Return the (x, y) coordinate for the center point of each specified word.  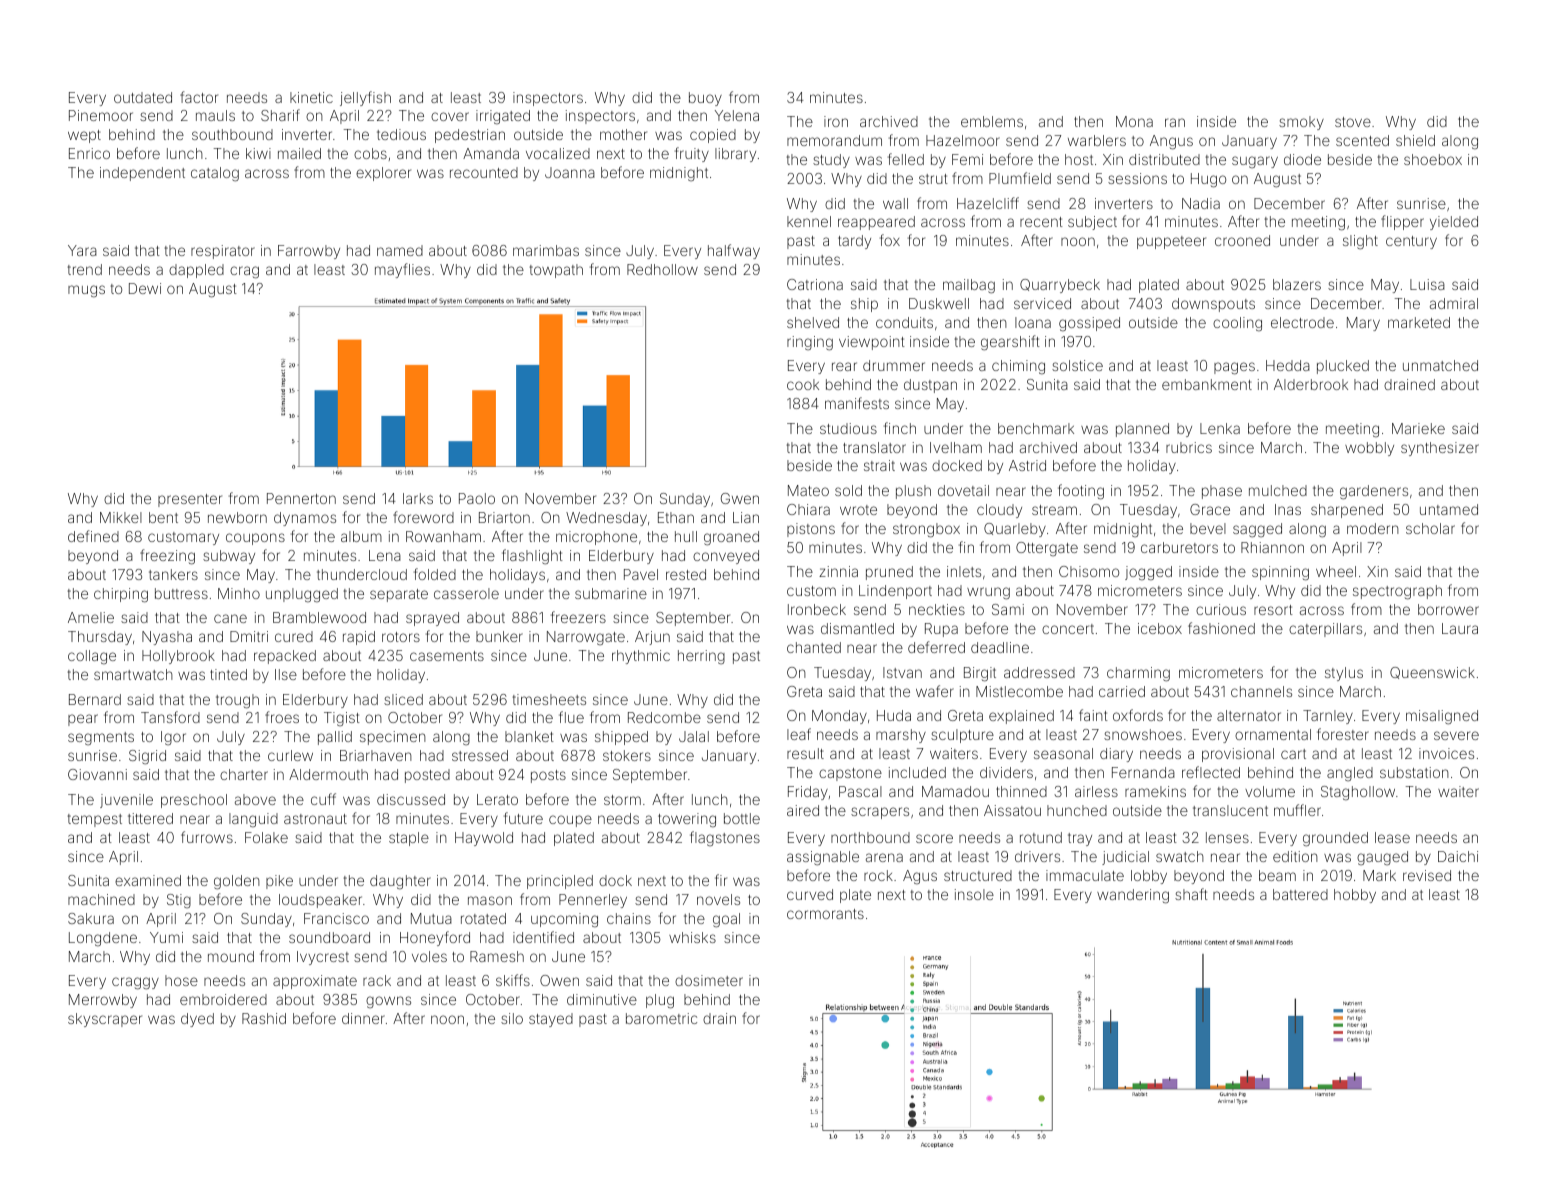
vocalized (558, 153)
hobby (1355, 896)
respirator (223, 252)
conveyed (726, 557)
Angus (1171, 142)
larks (418, 498)
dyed (197, 1020)
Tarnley (1328, 717)
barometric (661, 1018)
